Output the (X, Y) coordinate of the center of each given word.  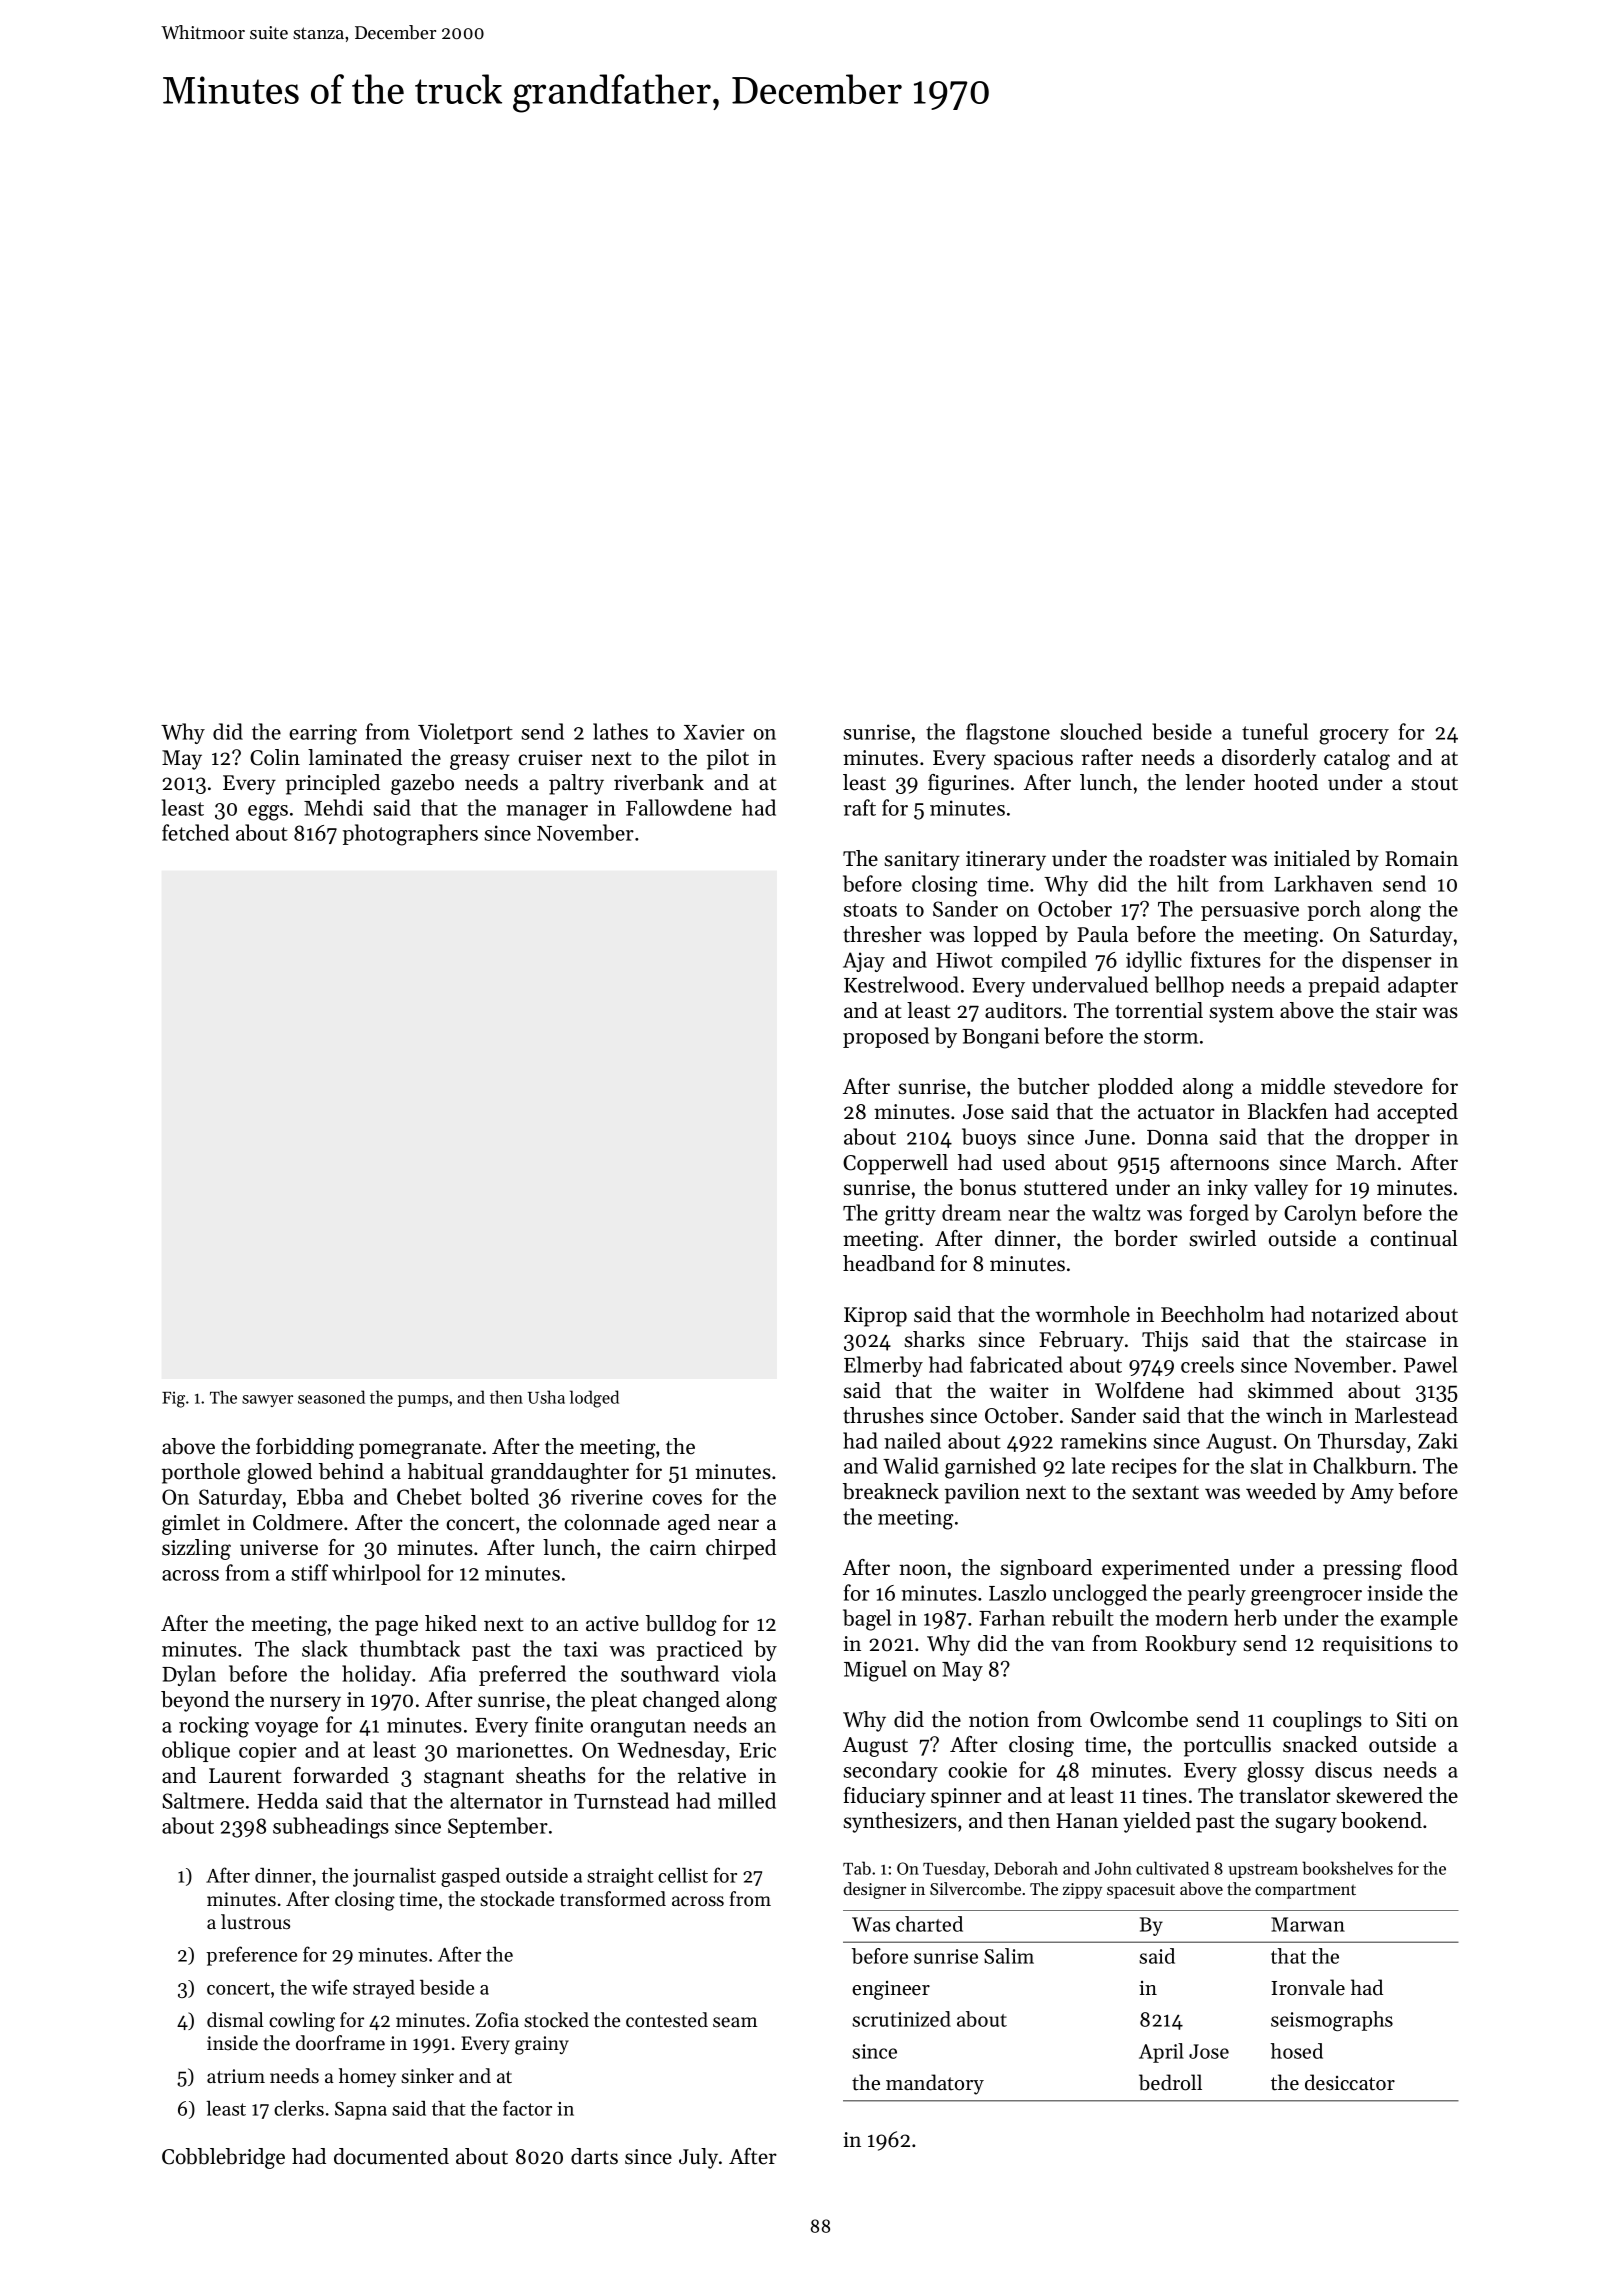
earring (323, 734)
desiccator (1350, 2082)
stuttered (1066, 1187)
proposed (886, 1037)
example (1419, 1619)
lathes (620, 731)
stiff (309, 1572)
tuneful (1275, 731)
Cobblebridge (223, 2158)
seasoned (331, 1397)
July (698, 2158)
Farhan (1012, 1617)
